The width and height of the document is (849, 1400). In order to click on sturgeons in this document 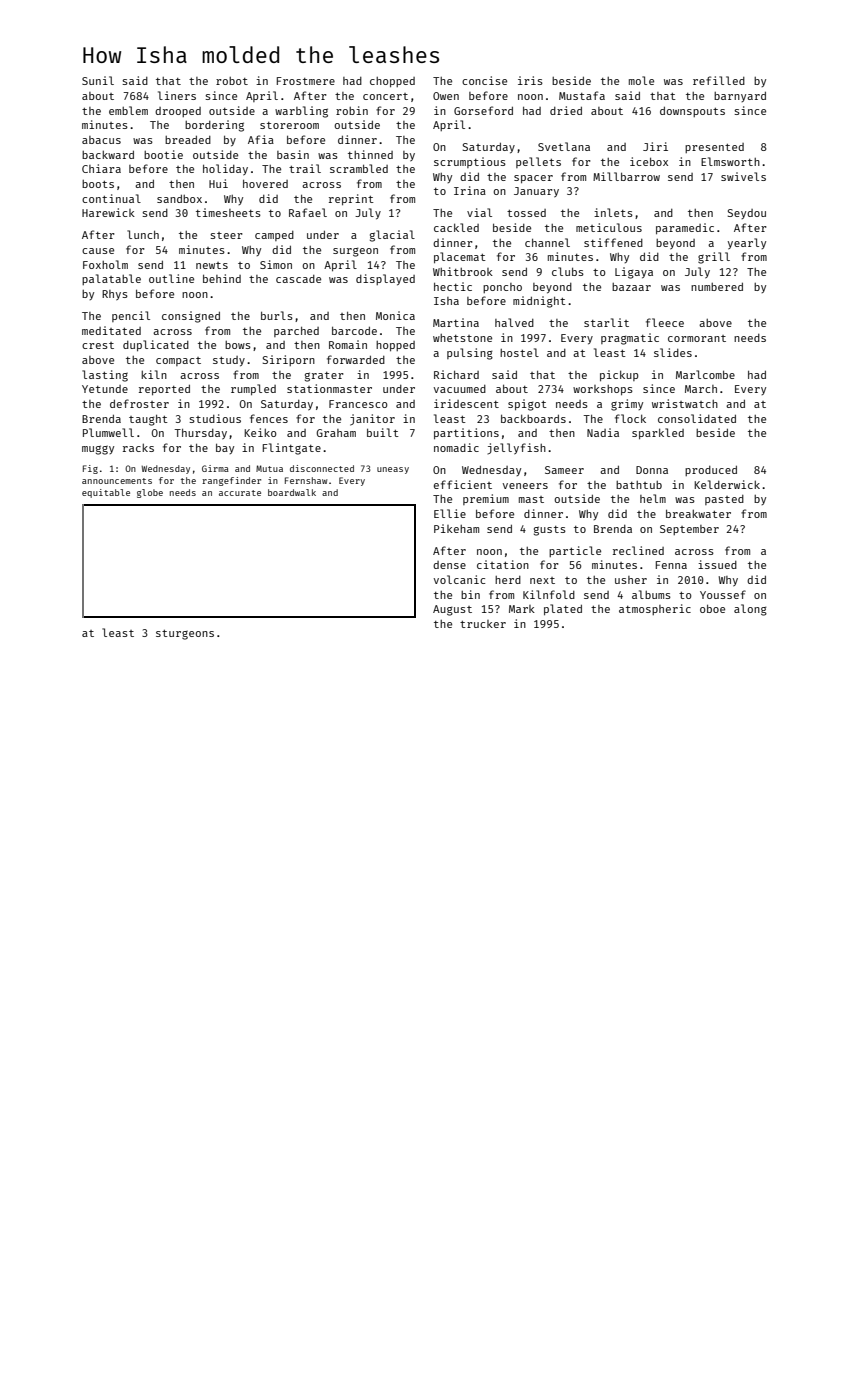, I will do `click(185, 635)`.
